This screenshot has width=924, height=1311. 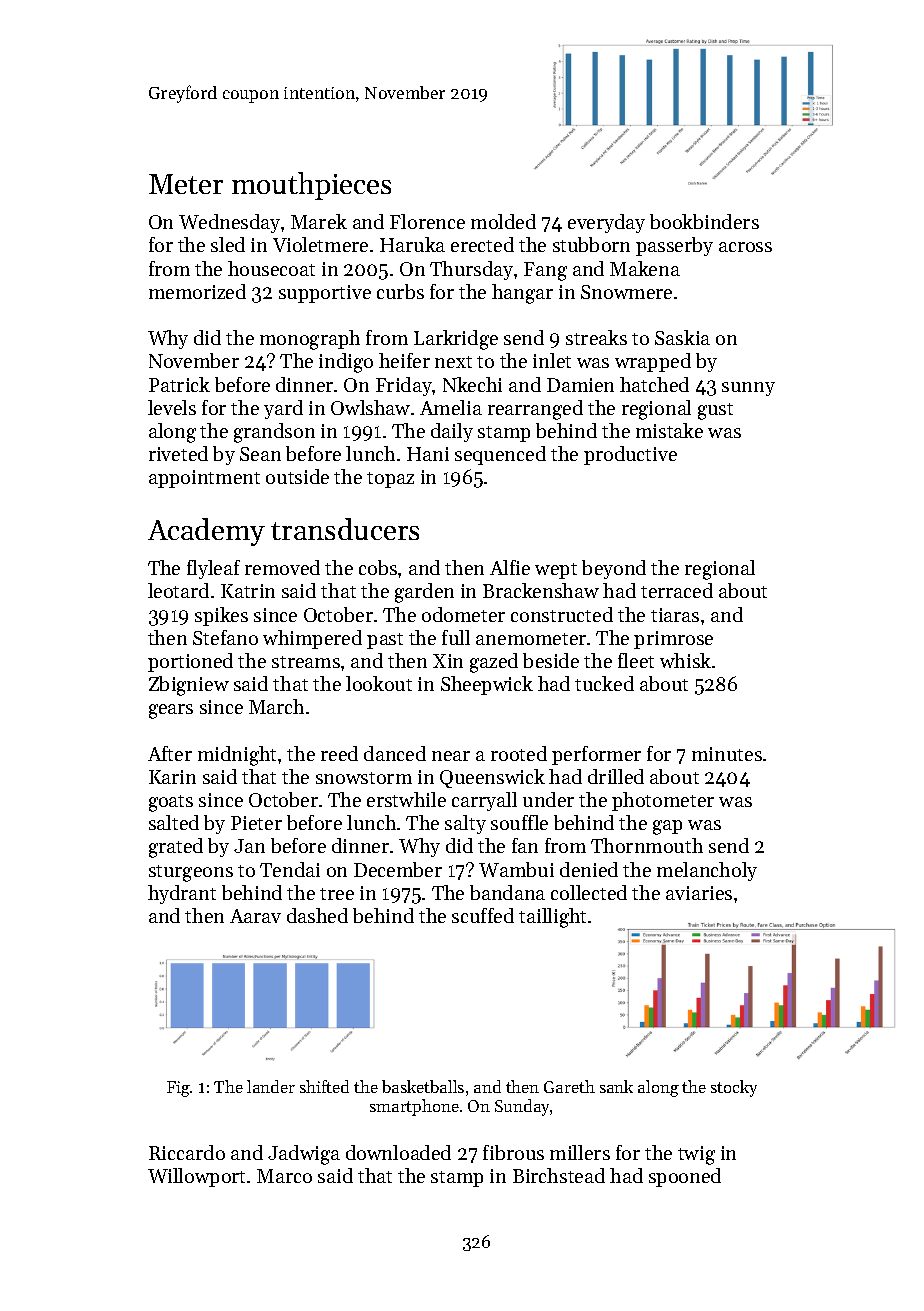 What do you see at coordinates (734, 1088) in the screenshot?
I see `stocky` at bounding box center [734, 1088].
